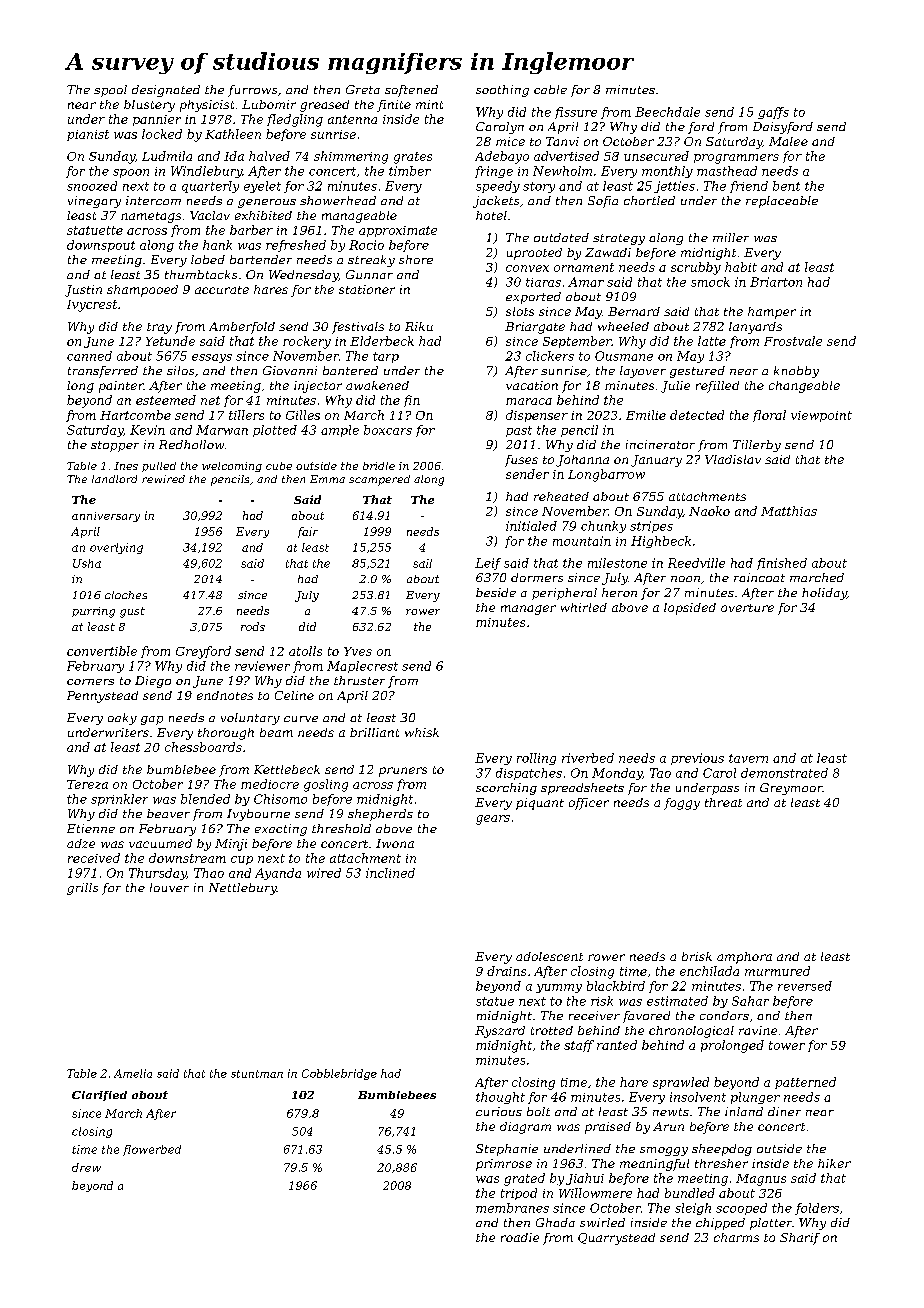  Describe the element at coordinates (86, 1167) in the screenshot. I see `drew` at that location.
